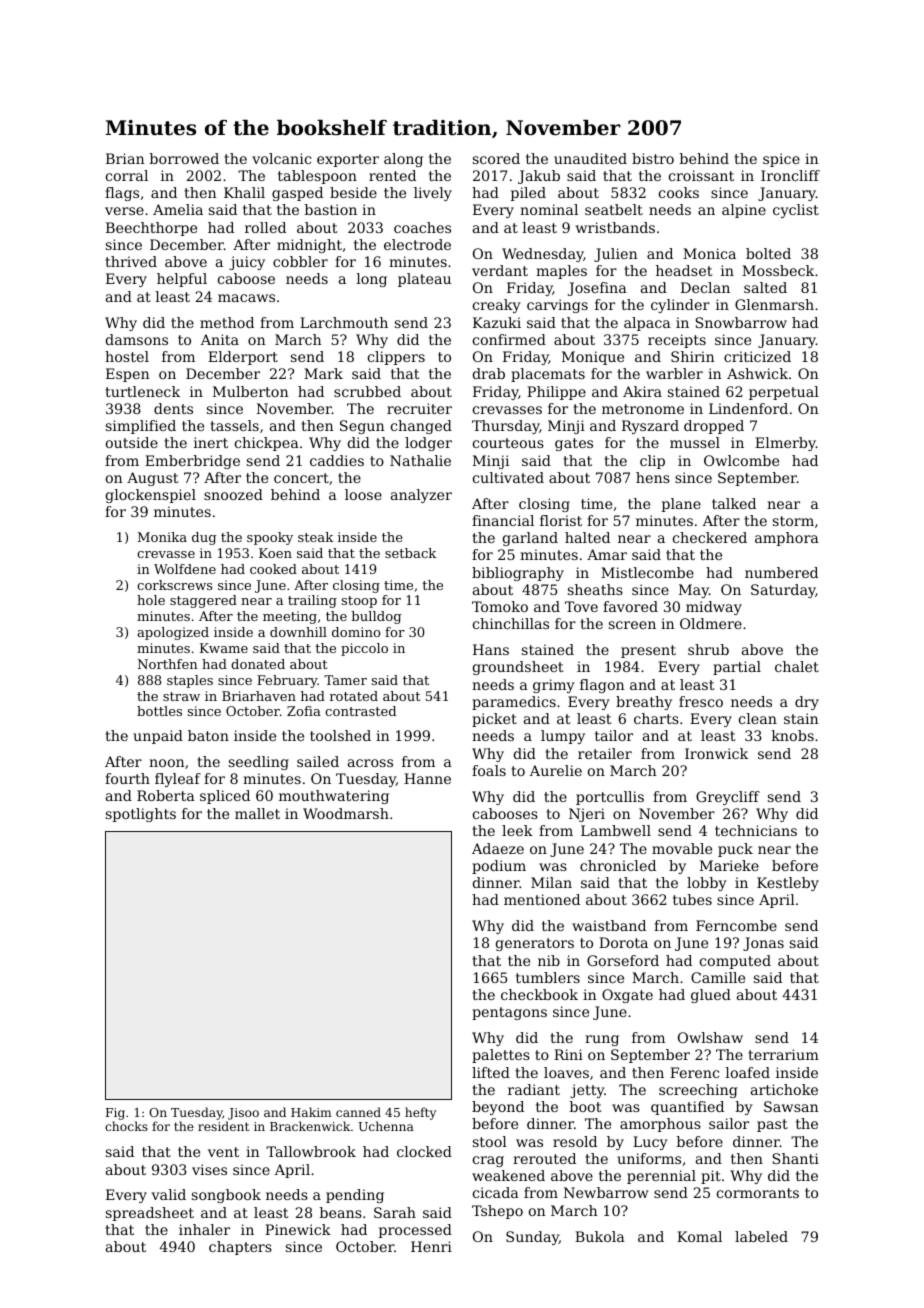 The width and height of the screenshot is (924, 1308). Describe the element at coordinates (422, 227) in the screenshot. I see `coaches` at that location.
